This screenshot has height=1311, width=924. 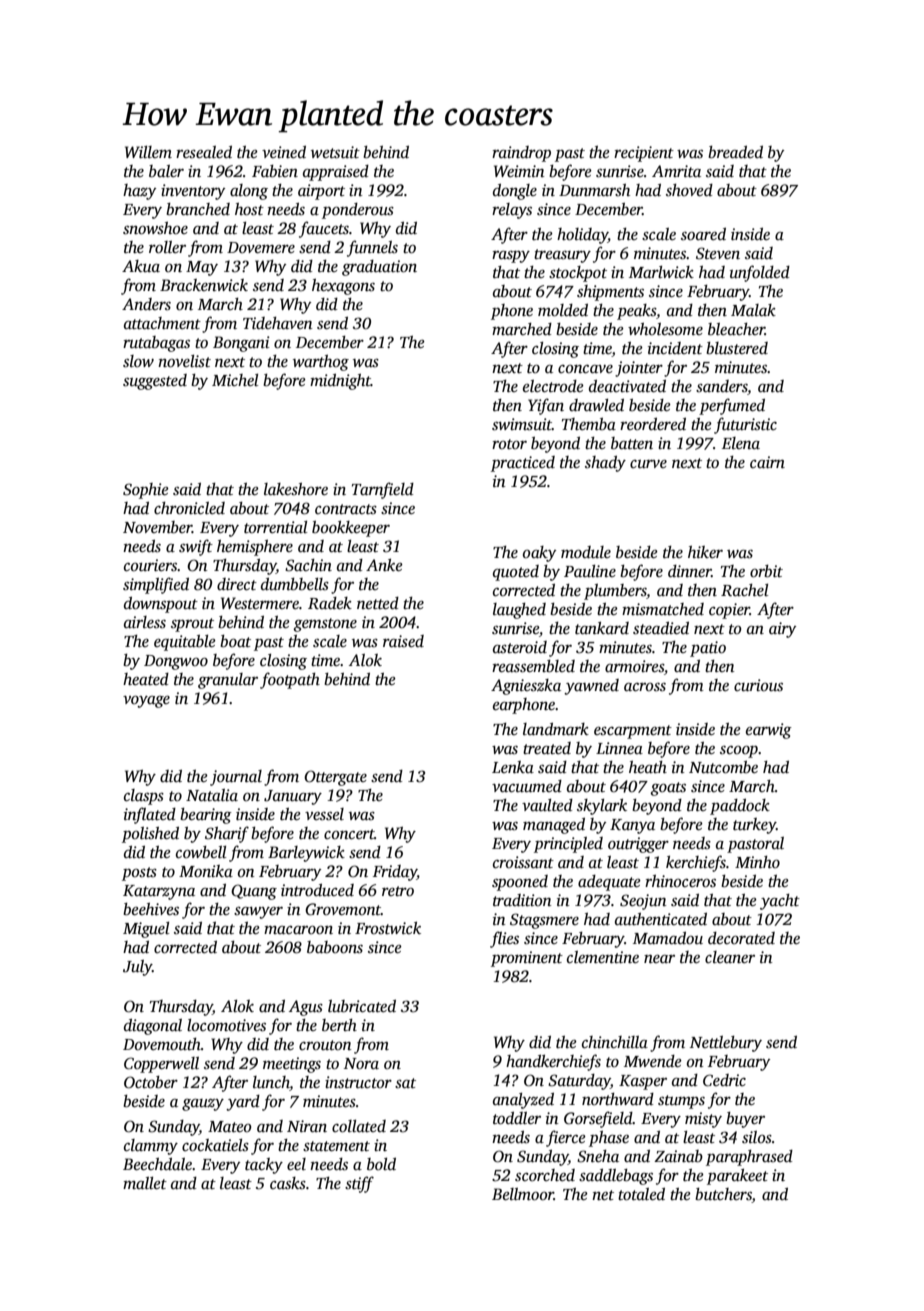 I want to click on clammy, so click(x=151, y=1147).
